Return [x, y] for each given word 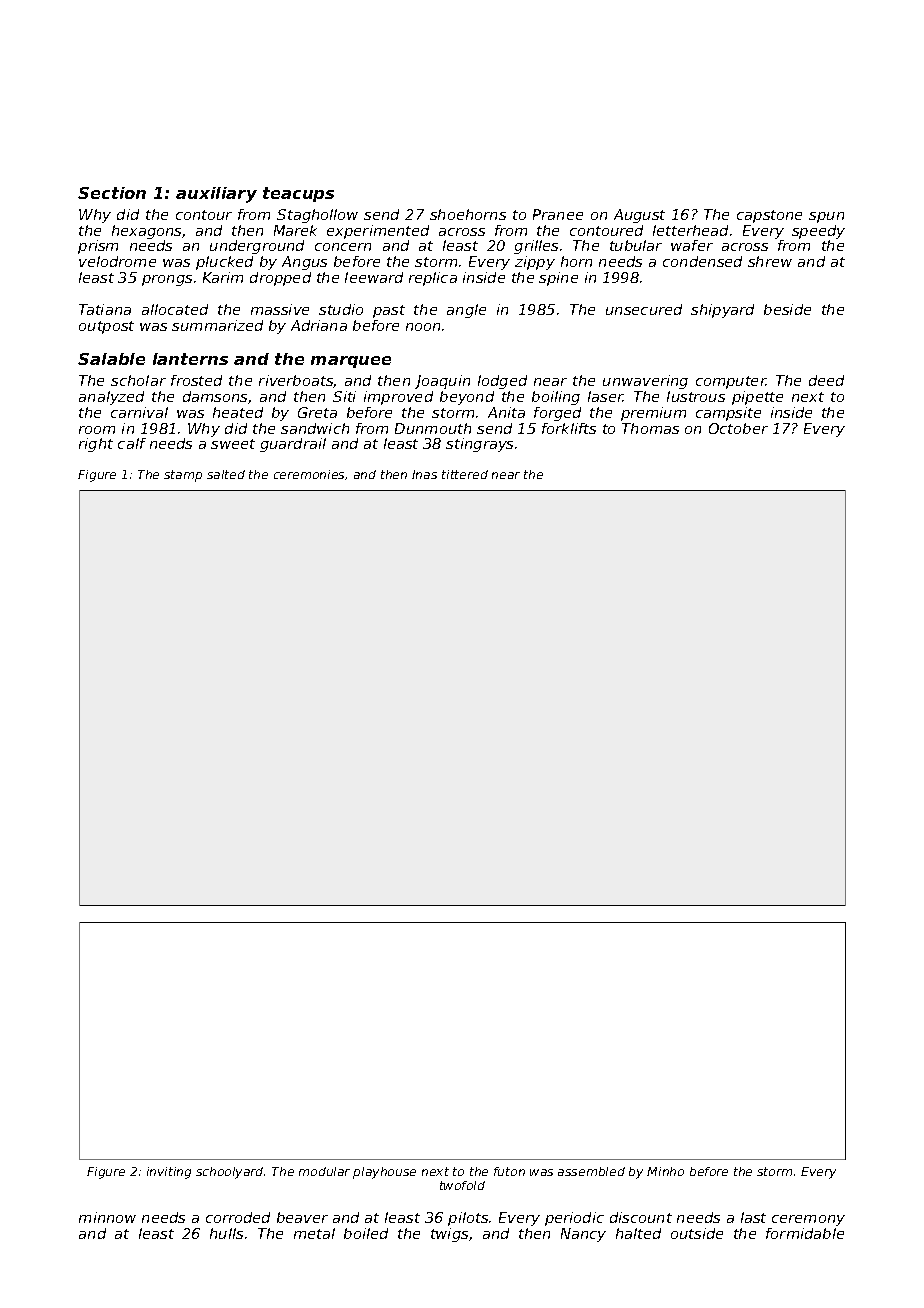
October [738, 428]
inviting [169, 1173]
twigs [449, 1235]
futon [509, 1171]
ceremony [808, 1220]
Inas [424, 474]
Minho [665, 1171]
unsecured [644, 309]
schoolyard [229, 1173]
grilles [536, 247]
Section [112, 193]
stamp [183, 476]
